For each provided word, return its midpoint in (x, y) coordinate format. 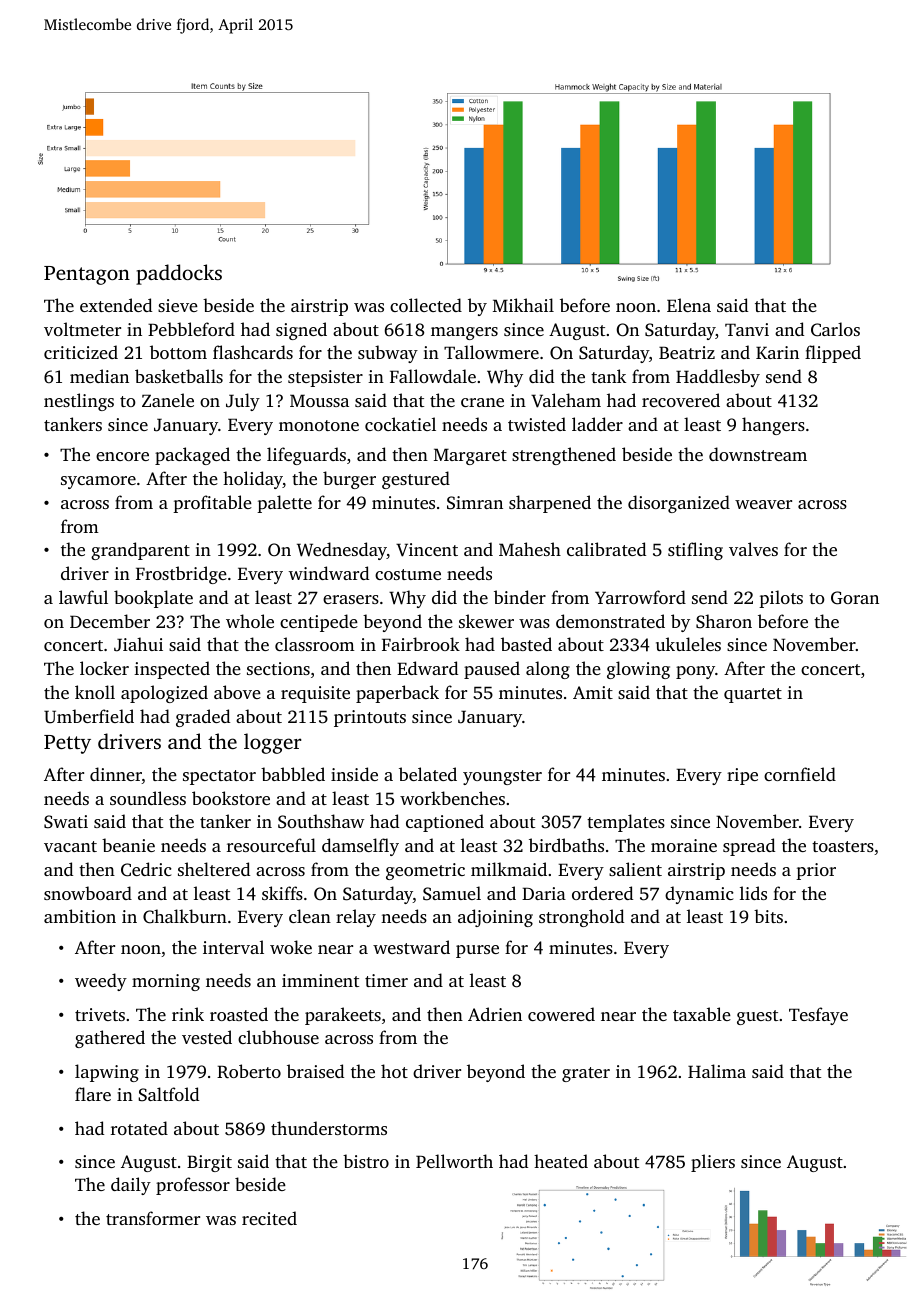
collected (426, 305)
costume (408, 574)
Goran (855, 598)
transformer (153, 1218)
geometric (425, 871)
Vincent (427, 550)
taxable (702, 1014)
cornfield (800, 774)
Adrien (495, 1014)
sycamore (98, 482)
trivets (100, 1014)
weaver (763, 504)
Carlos (835, 329)
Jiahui (138, 644)
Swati (66, 822)
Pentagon (87, 275)
